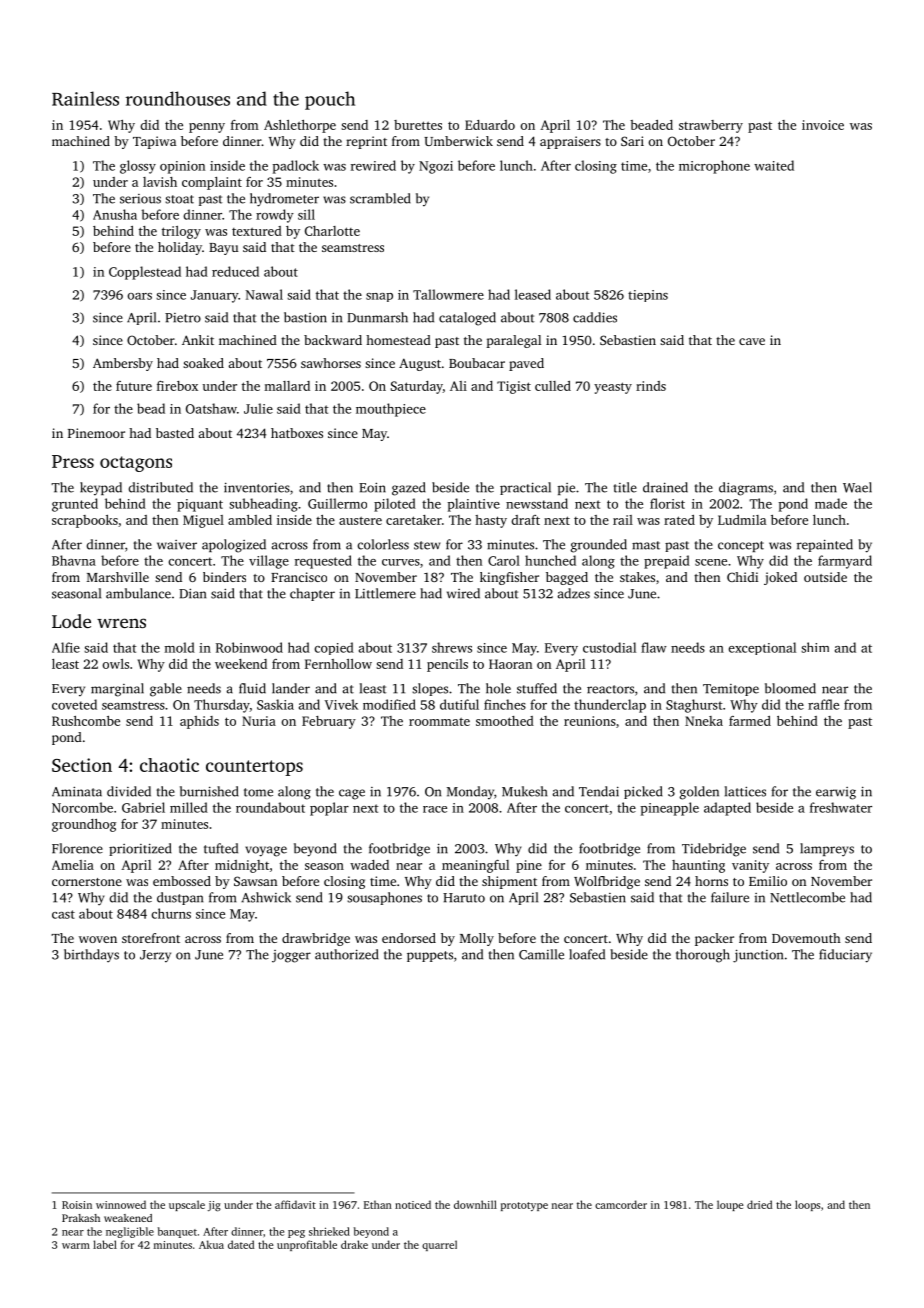  What do you see at coordinates (537, 688) in the document?
I see `stuffed` at bounding box center [537, 688].
